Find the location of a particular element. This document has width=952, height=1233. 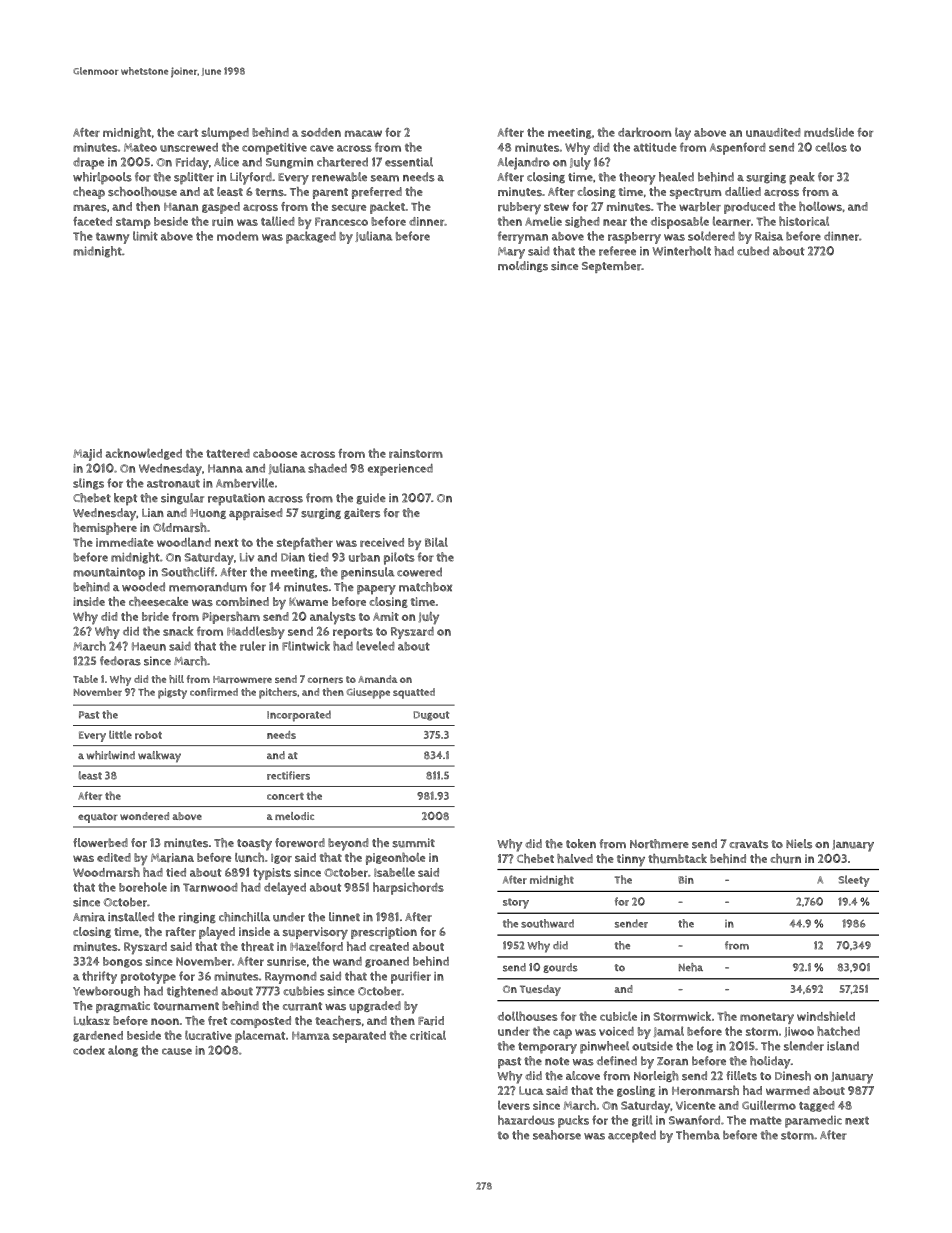

cart is located at coordinates (187, 133).
